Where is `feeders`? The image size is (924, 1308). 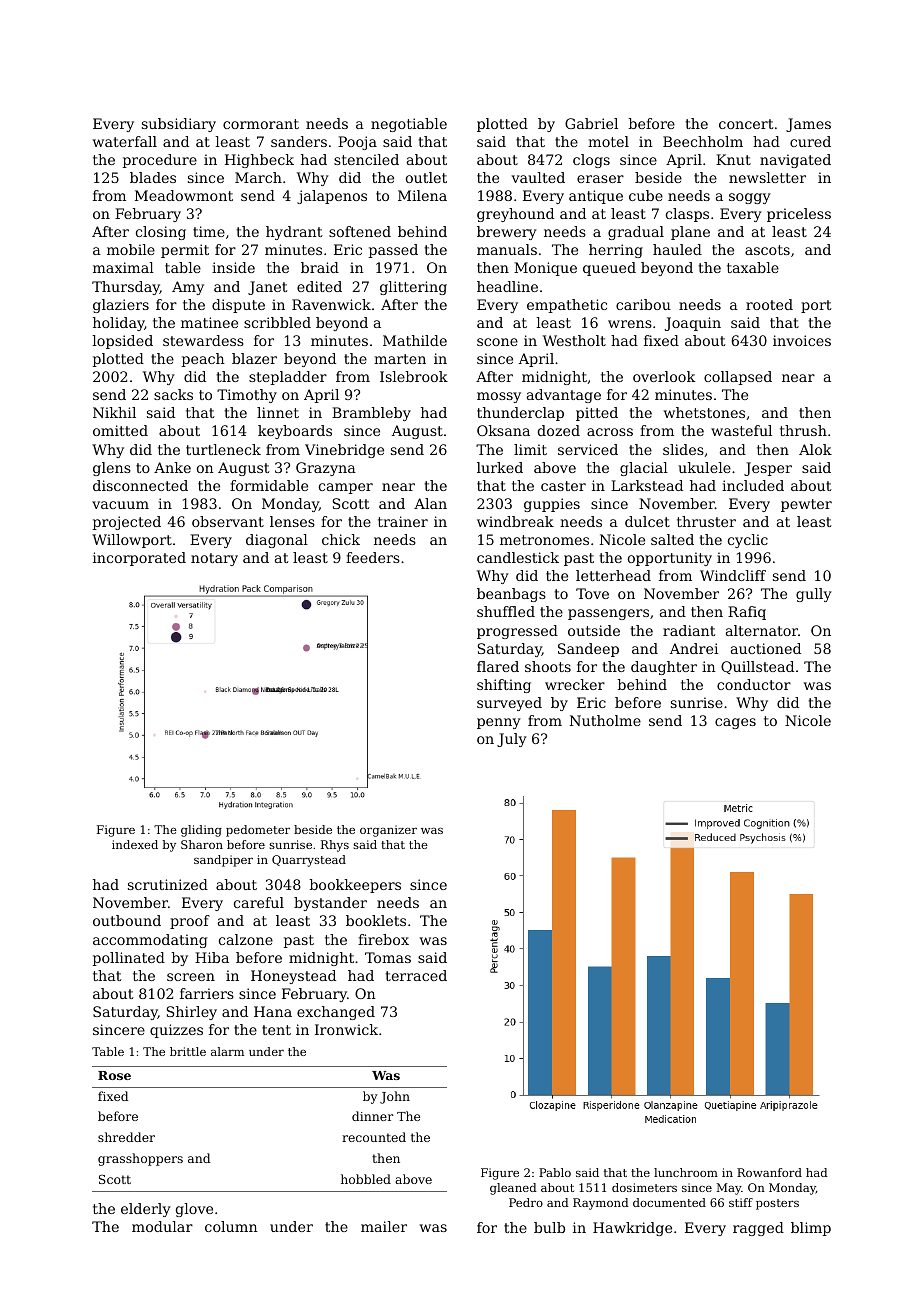
feeders is located at coordinates (373, 557).
